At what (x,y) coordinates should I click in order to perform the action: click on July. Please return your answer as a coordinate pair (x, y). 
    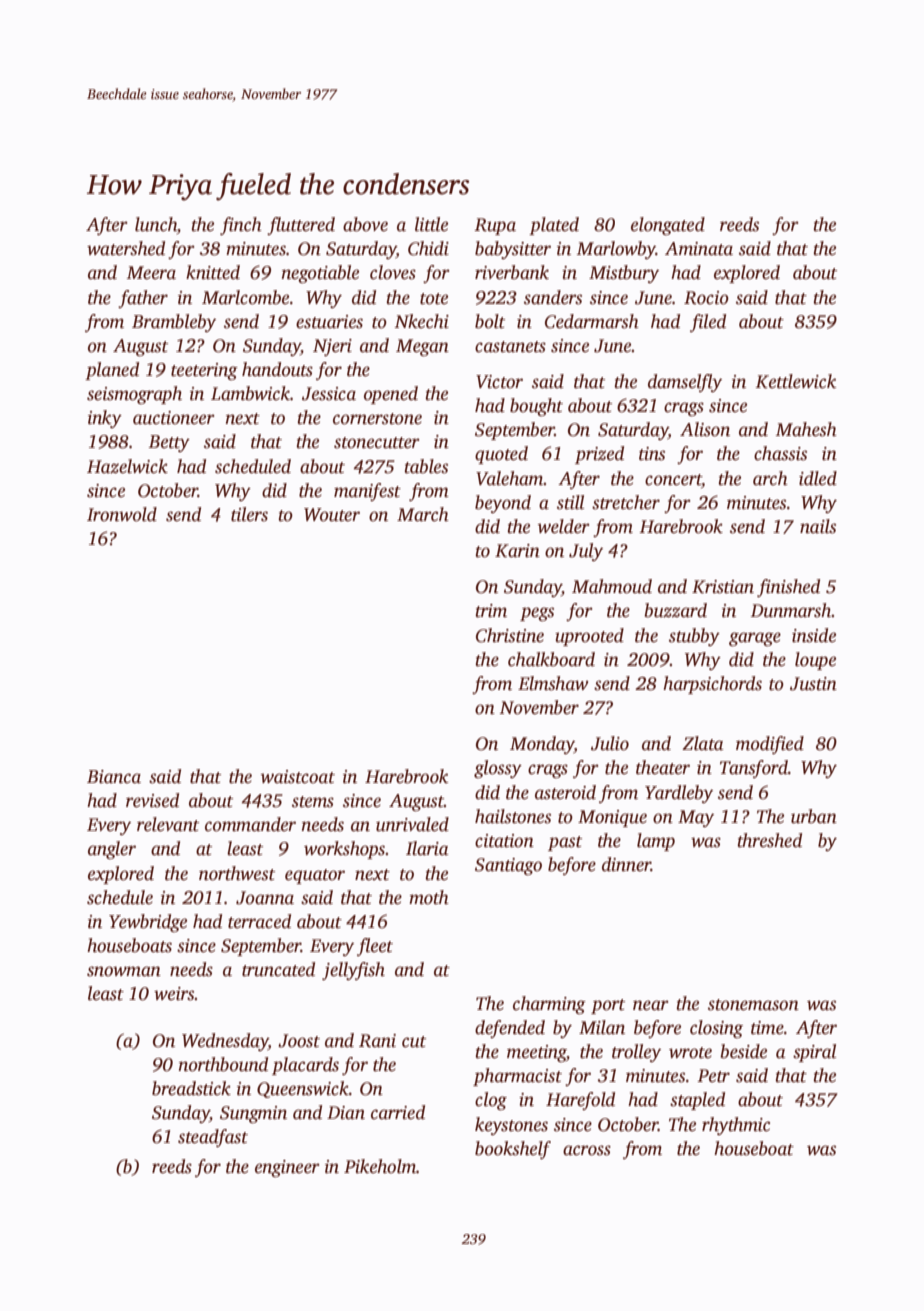
    Looking at the image, I should click on (586, 552).
